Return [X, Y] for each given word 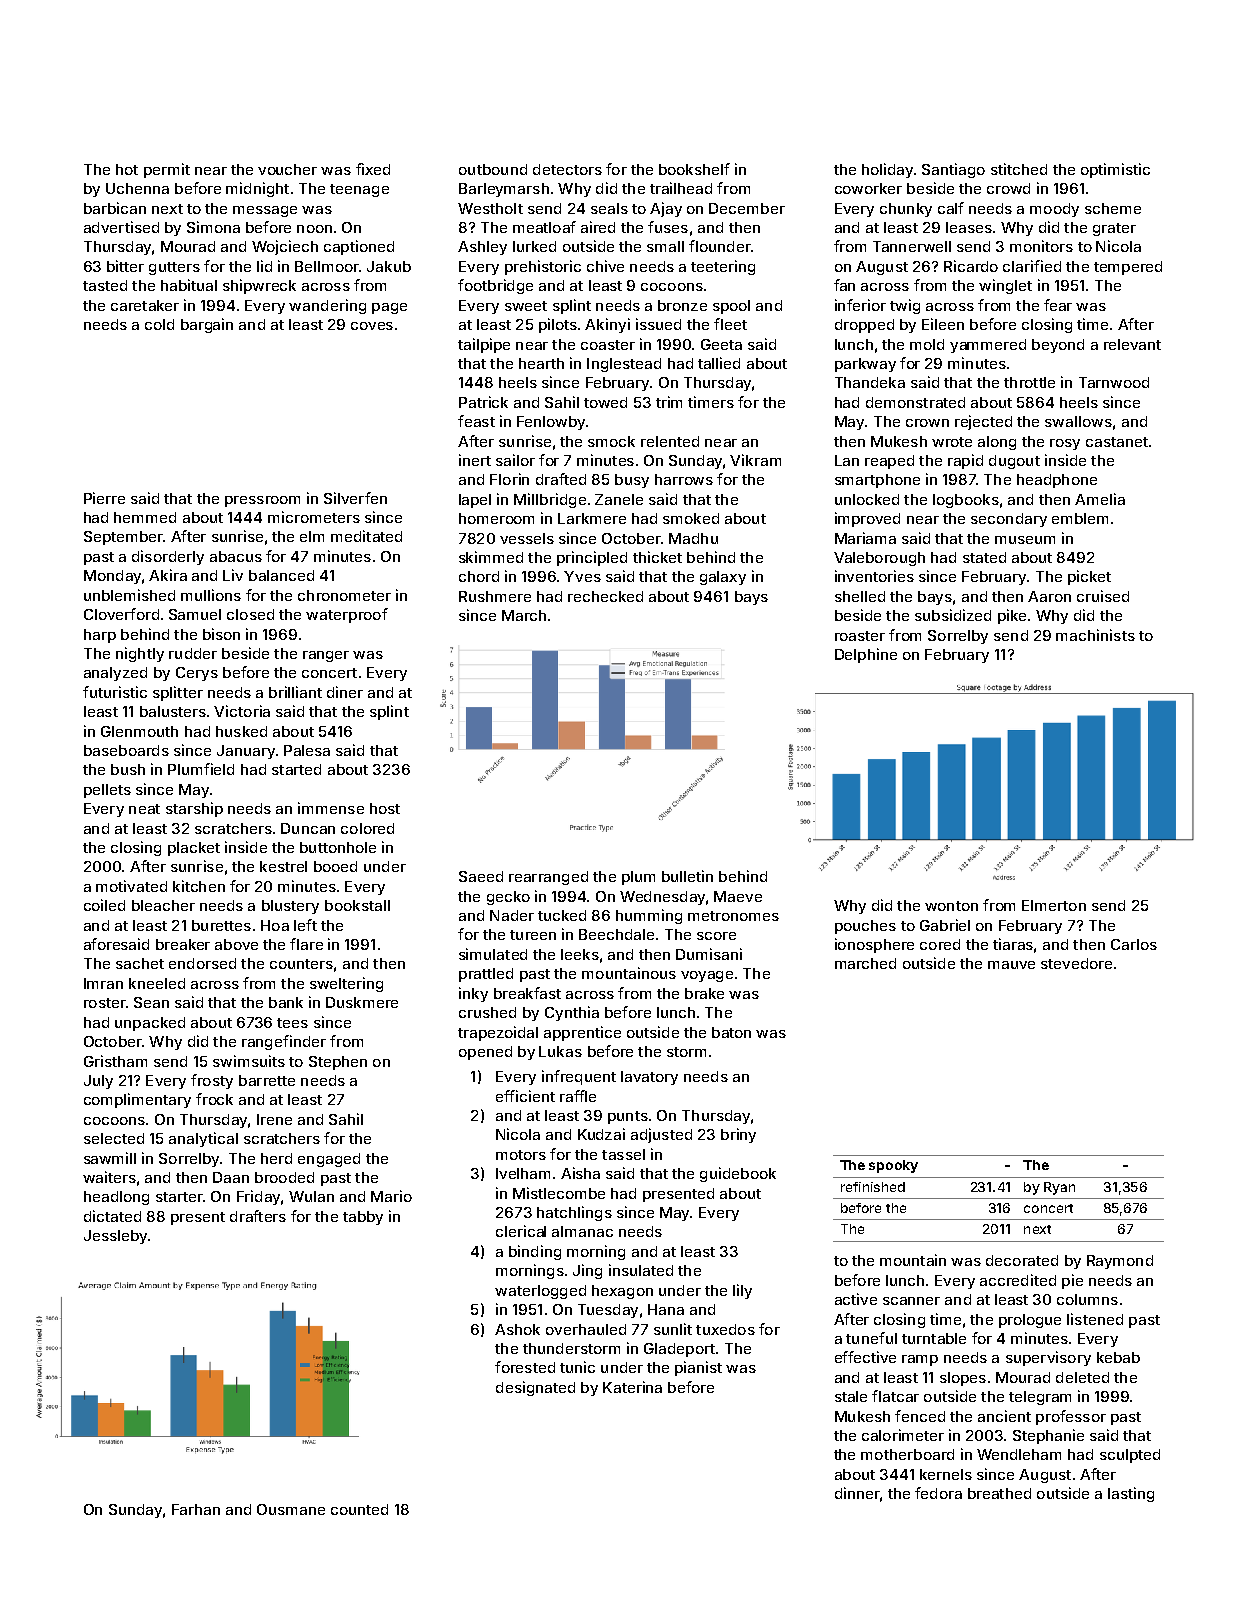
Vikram [755, 460]
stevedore [1076, 963]
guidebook [738, 1174]
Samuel [195, 614]
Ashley [482, 248]
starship [194, 809]
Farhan [196, 1509]
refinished [873, 1187]
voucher [287, 169]
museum [1025, 540]
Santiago [953, 170]
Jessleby [115, 1237]
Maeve [738, 896]
